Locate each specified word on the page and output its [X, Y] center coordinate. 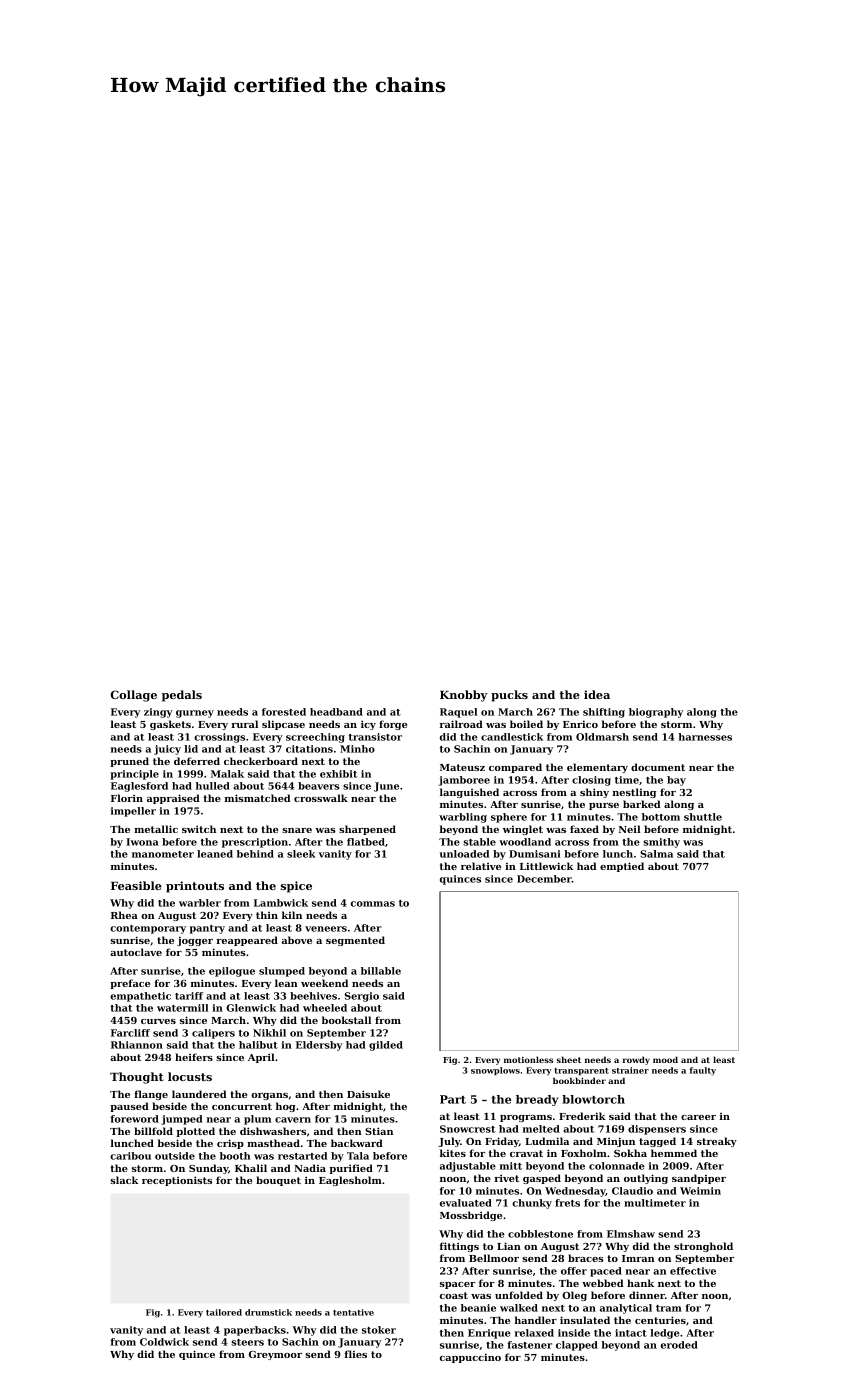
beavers [318, 786]
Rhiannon [137, 1045]
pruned [129, 762]
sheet [569, 1059]
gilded [386, 1046]
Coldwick [164, 1342]
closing [591, 781]
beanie [478, 1308]
